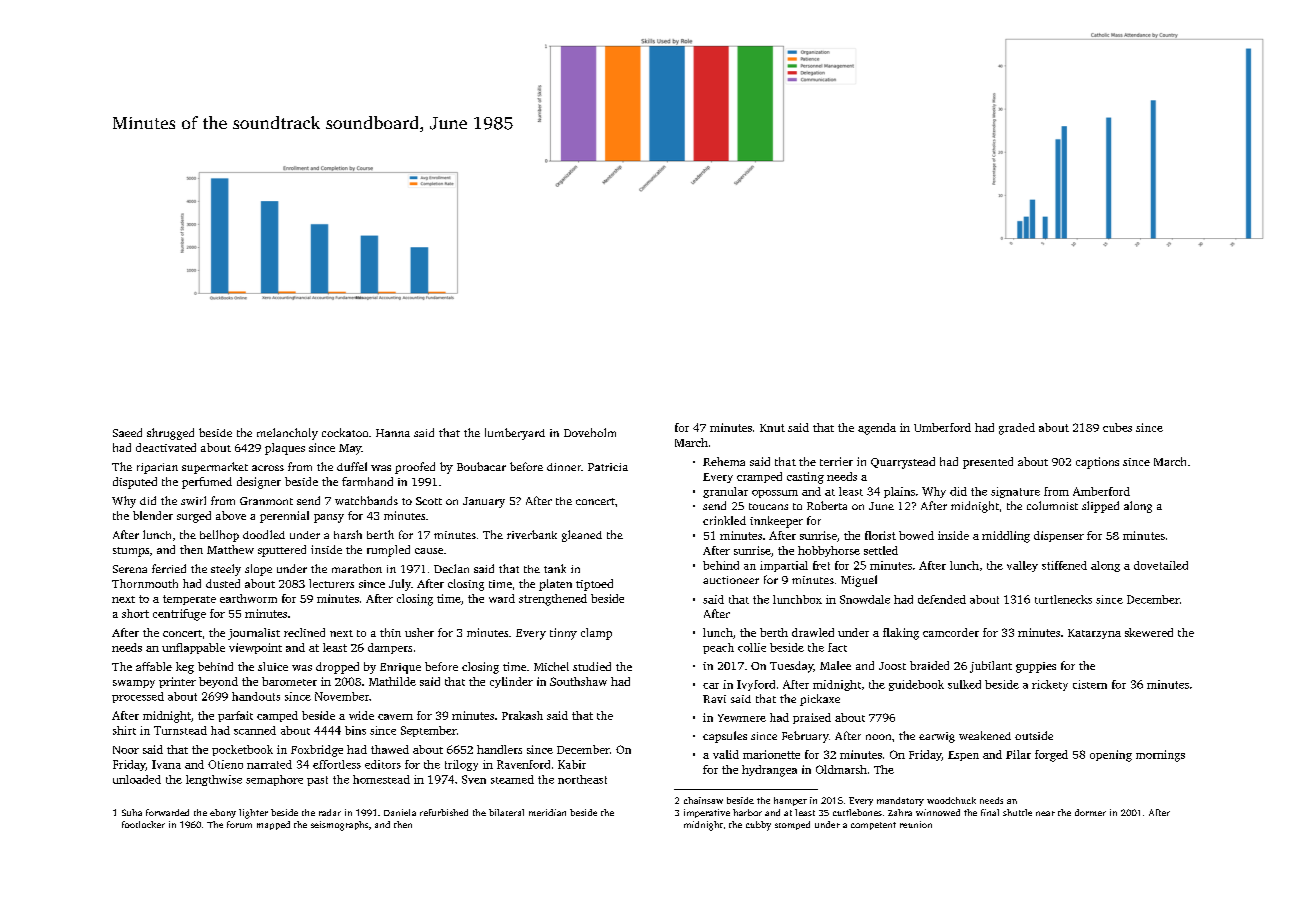  I want to click on shrugged, so click(170, 434).
